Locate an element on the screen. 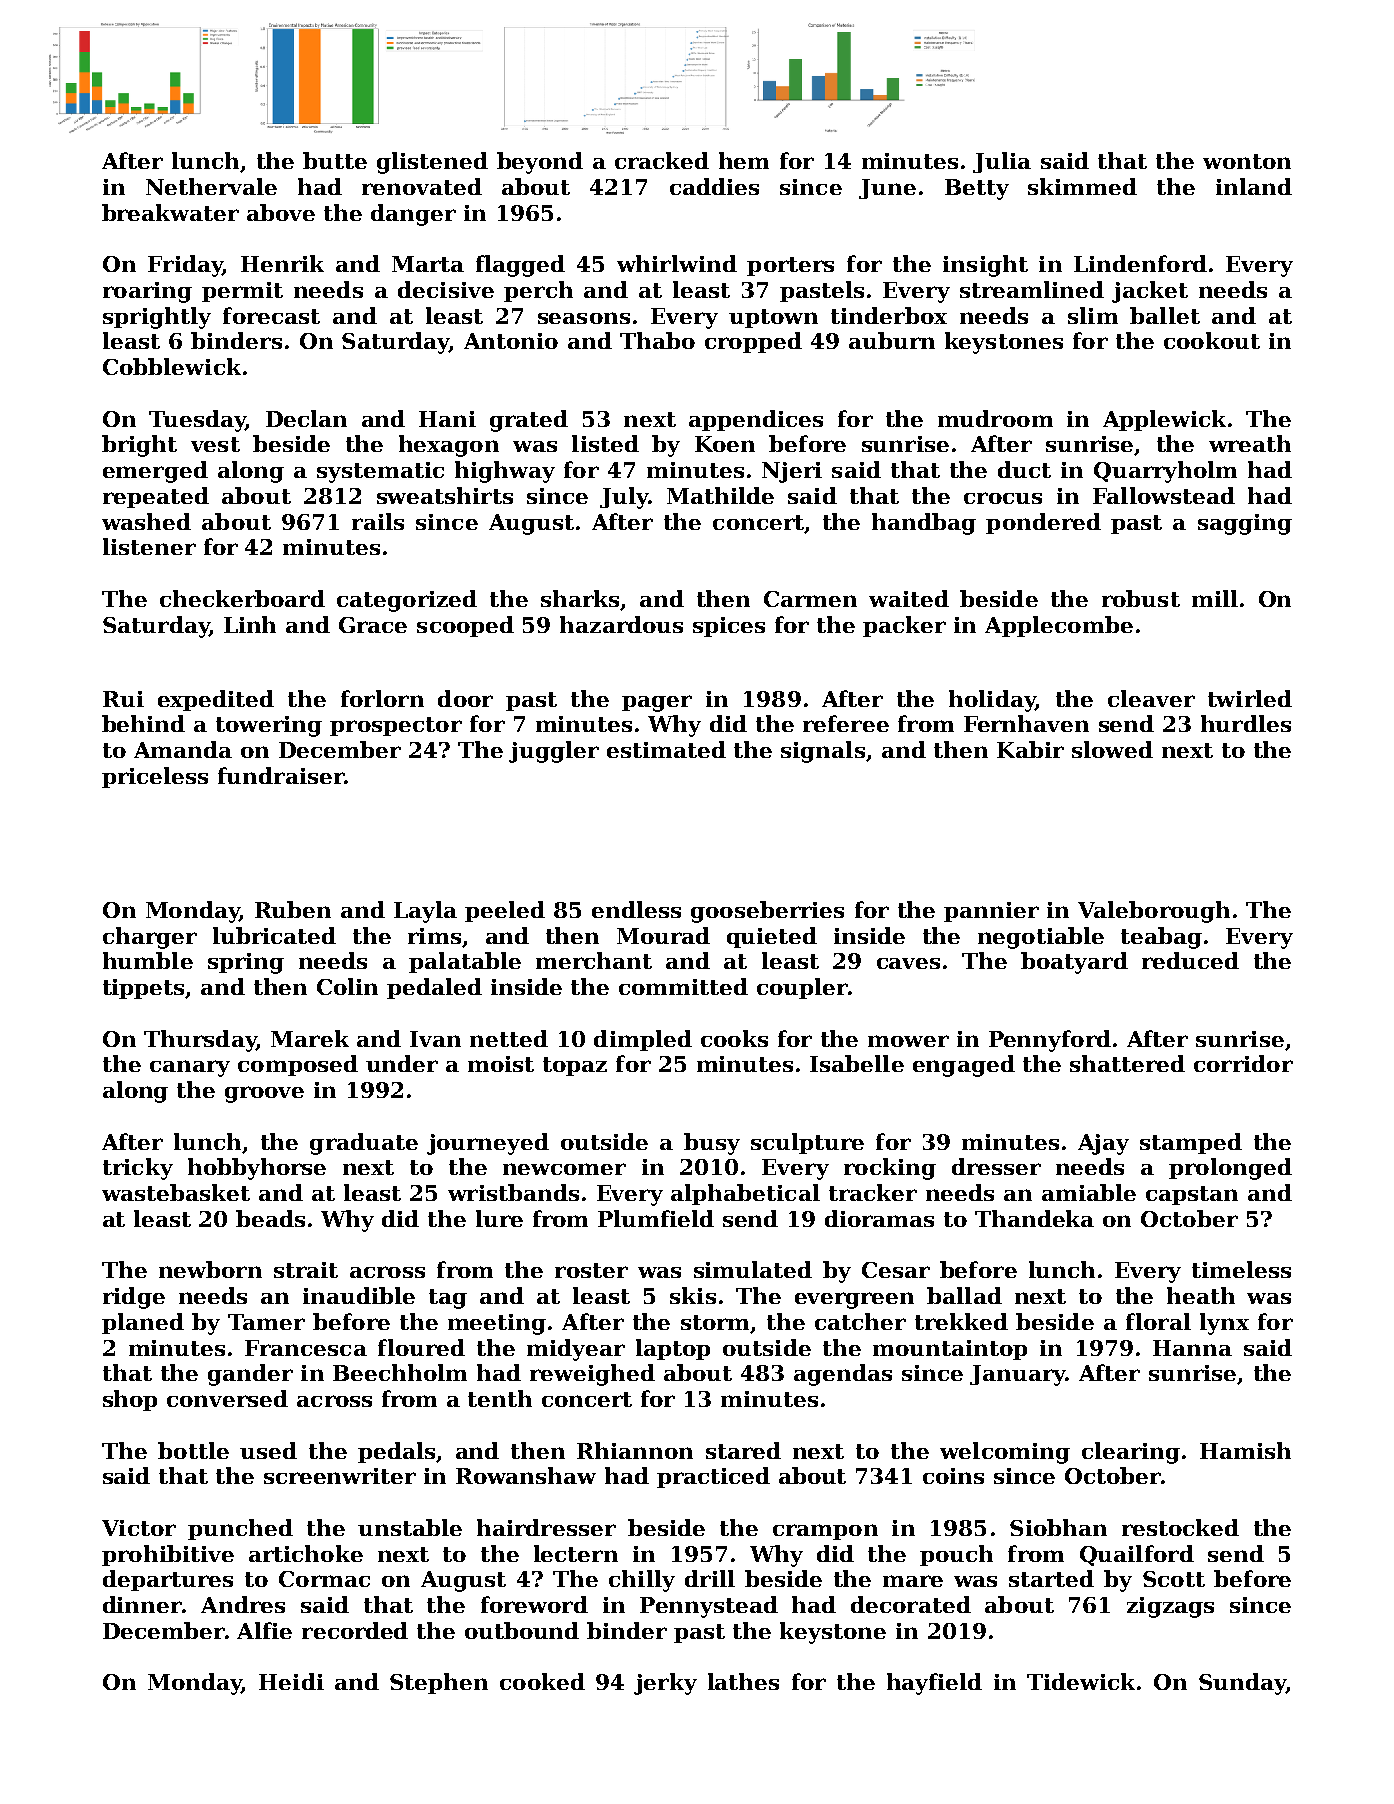  Njeri is located at coordinates (792, 472).
